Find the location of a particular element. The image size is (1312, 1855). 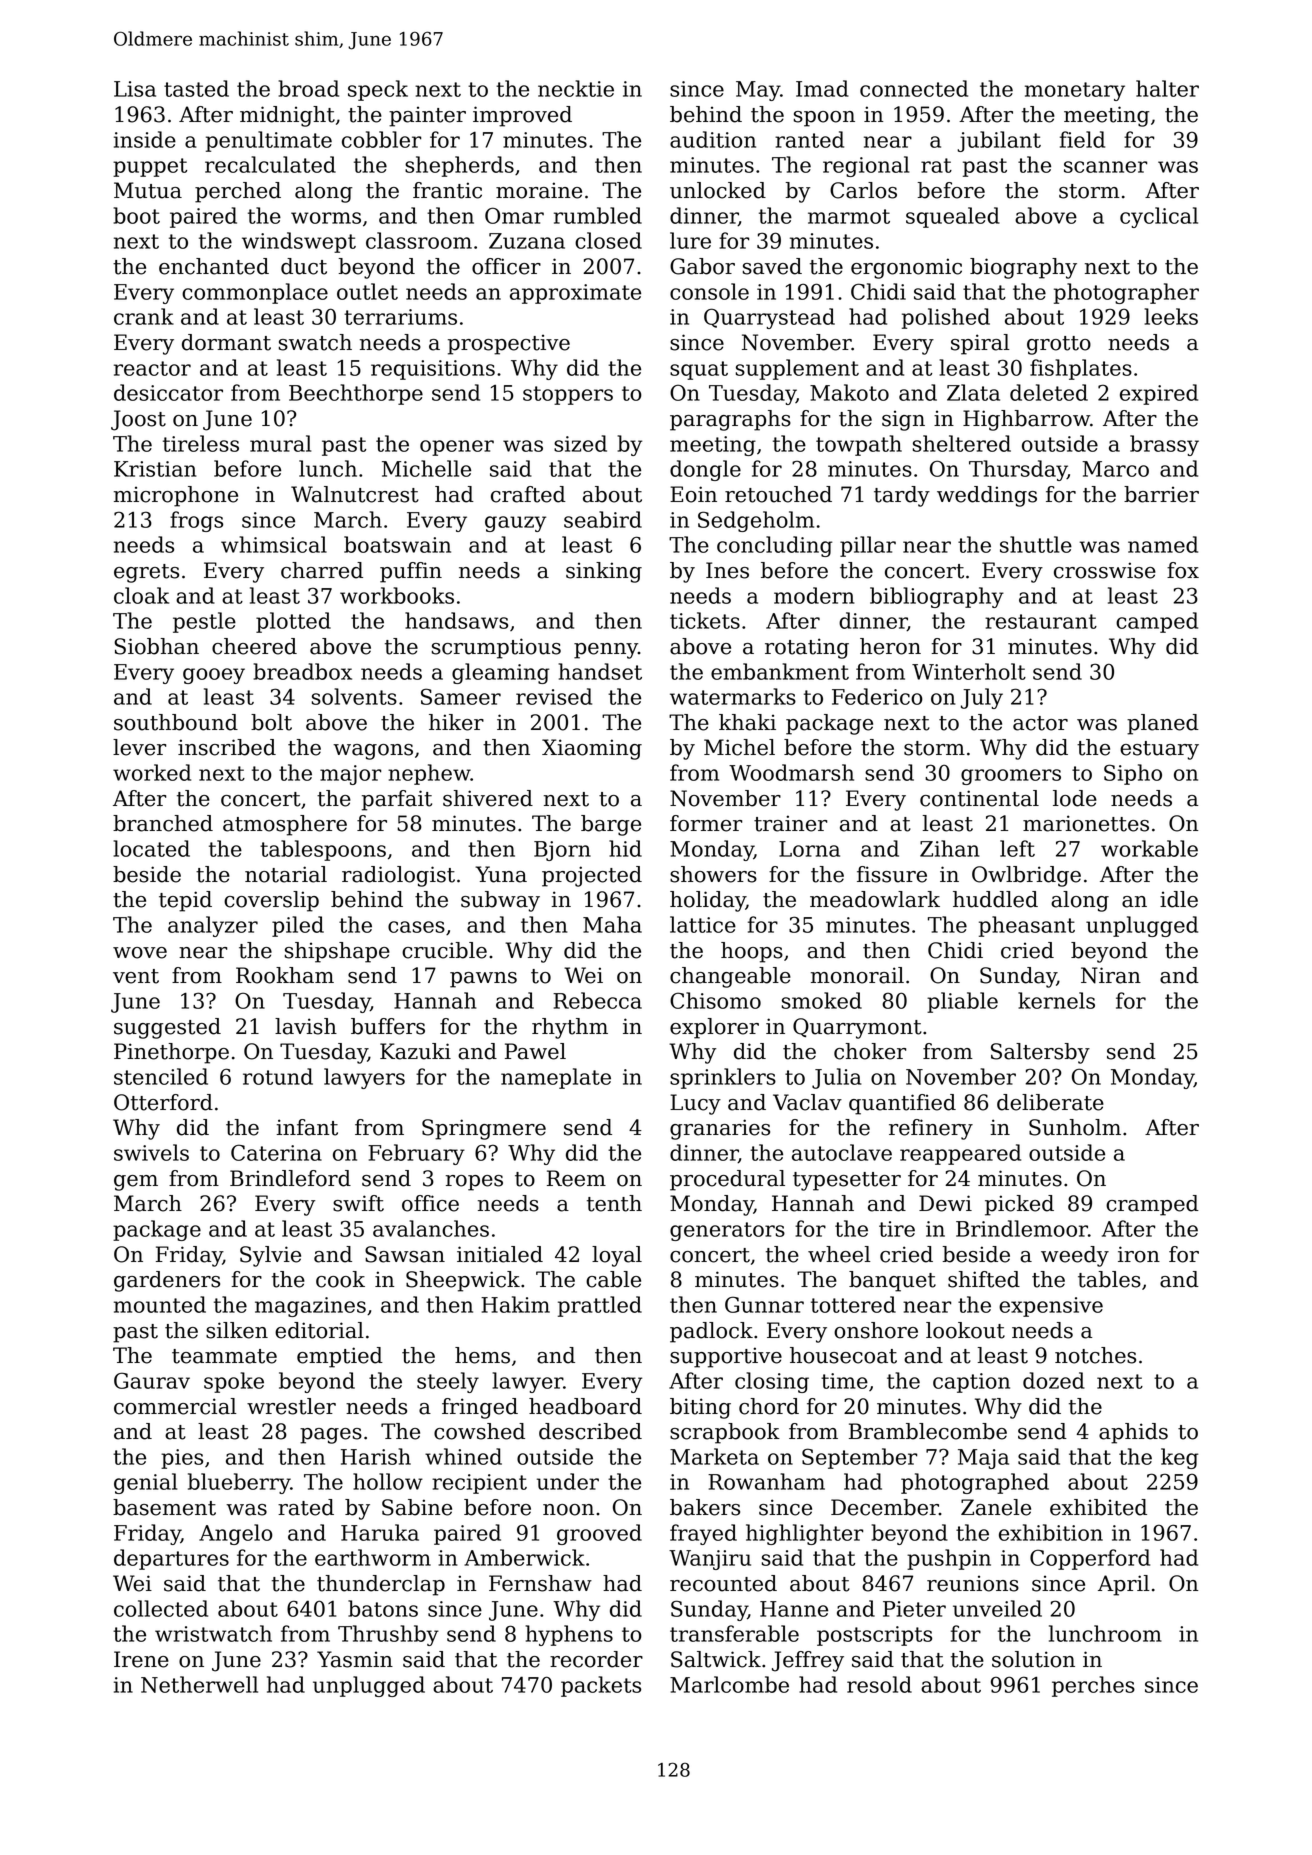

halter is located at coordinates (1167, 88).
